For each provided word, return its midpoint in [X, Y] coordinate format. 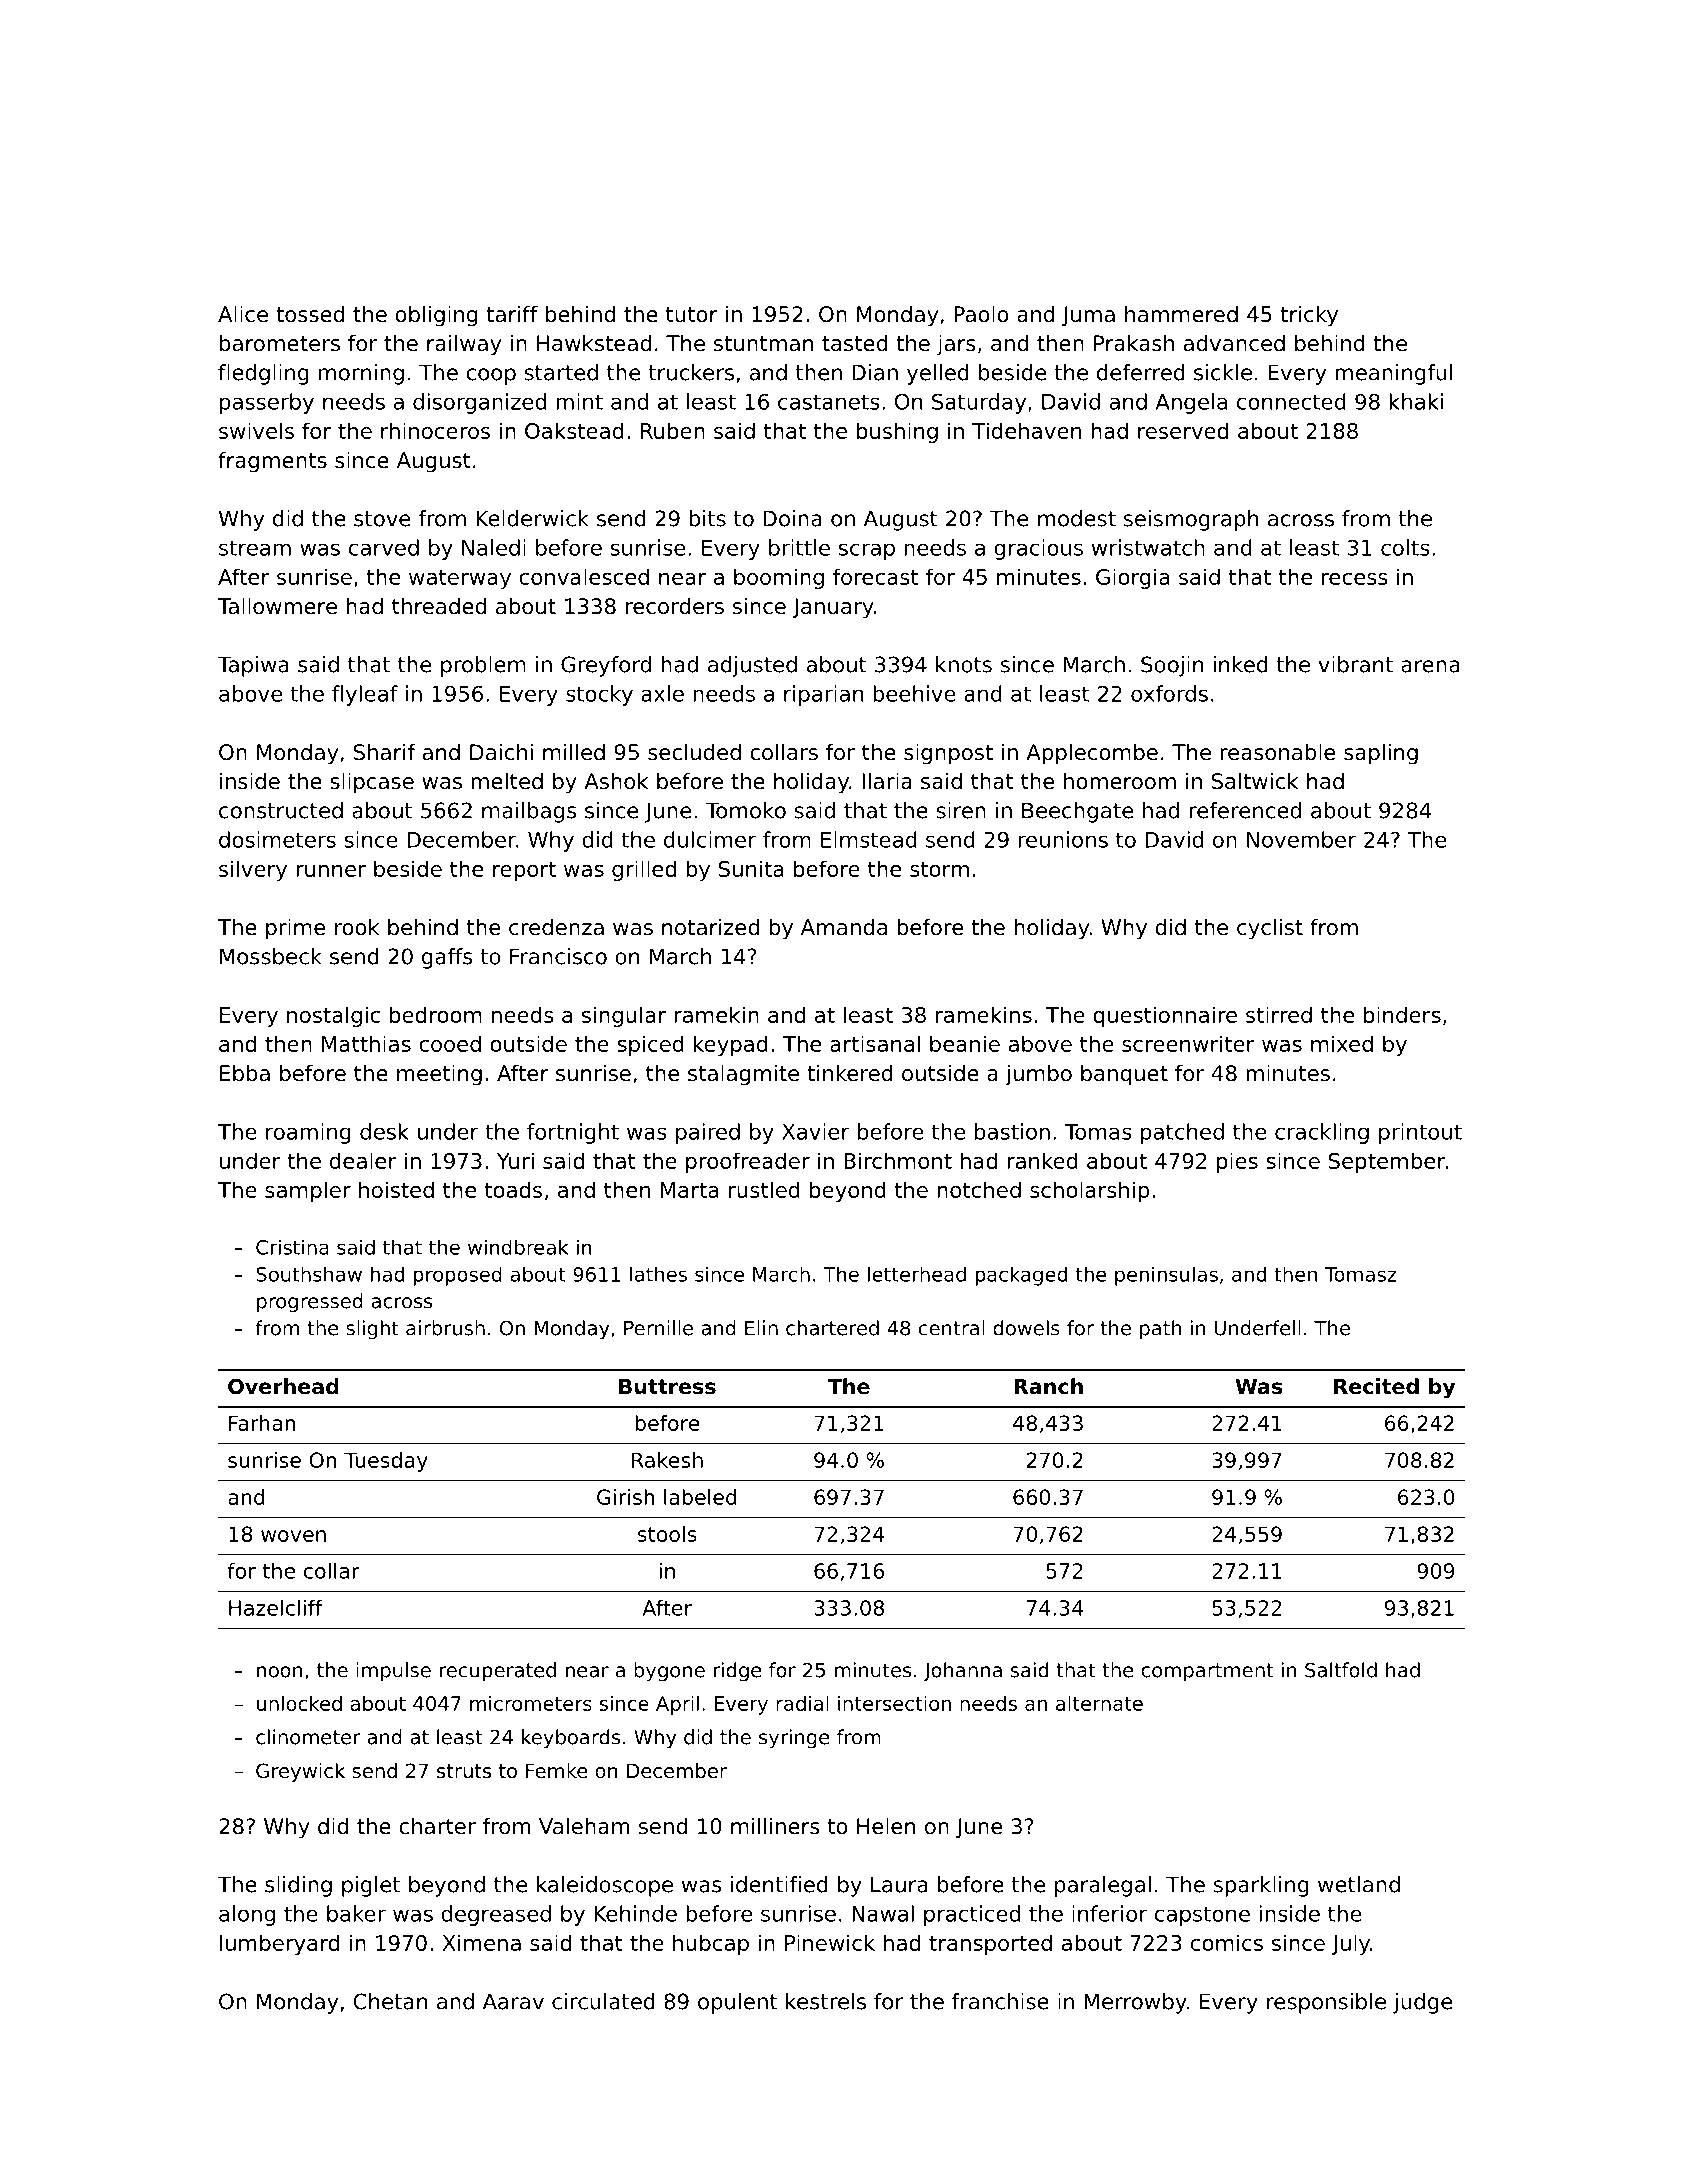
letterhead [917, 1274]
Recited [1376, 1386]
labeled [700, 1497]
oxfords [1169, 693]
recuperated [498, 1672]
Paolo [981, 314]
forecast [875, 576]
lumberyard [279, 1944]
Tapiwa [253, 666]
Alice [243, 314]
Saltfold [1341, 1670]
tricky [1309, 316]
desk [384, 1131]
